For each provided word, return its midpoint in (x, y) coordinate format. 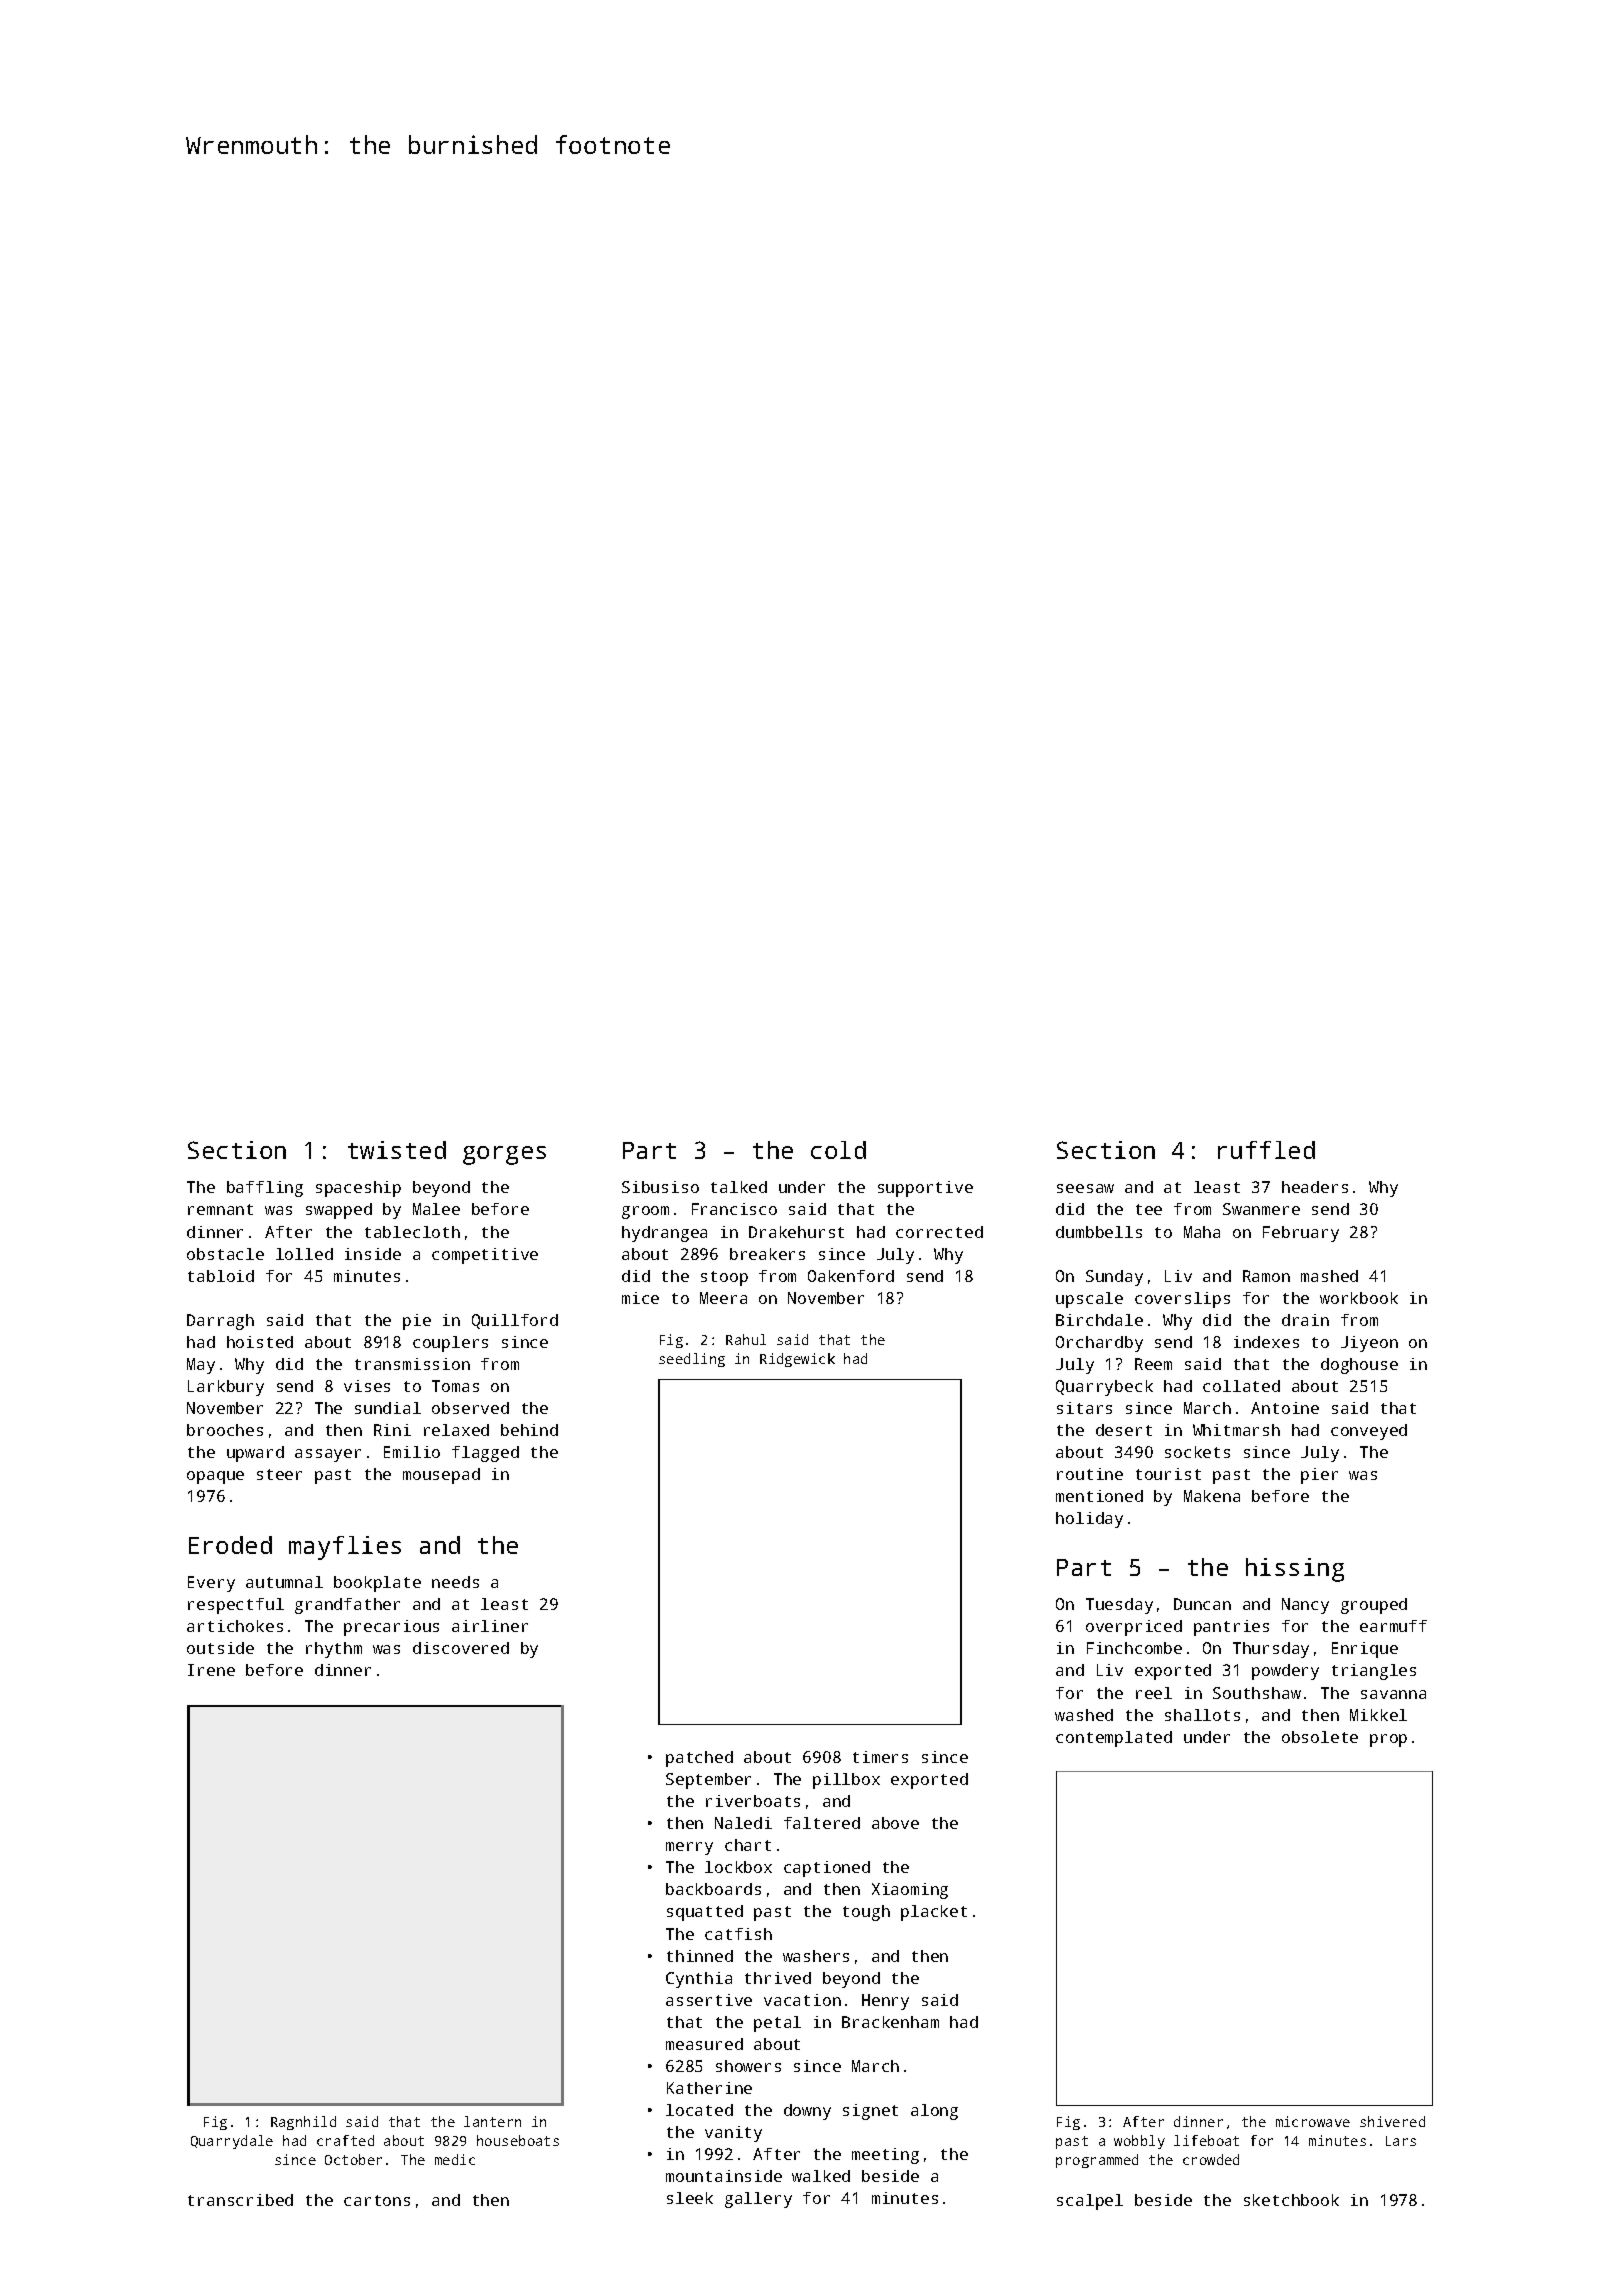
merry (689, 1848)
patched (699, 1759)
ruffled (1266, 1150)
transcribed (240, 2200)
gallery (758, 2200)
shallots (1202, 1715)
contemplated (1114, 1739)
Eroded (230, 1545)
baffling (265, 1189)
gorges (504, 1155)
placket (934, 1913)
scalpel (1090, 2202)
